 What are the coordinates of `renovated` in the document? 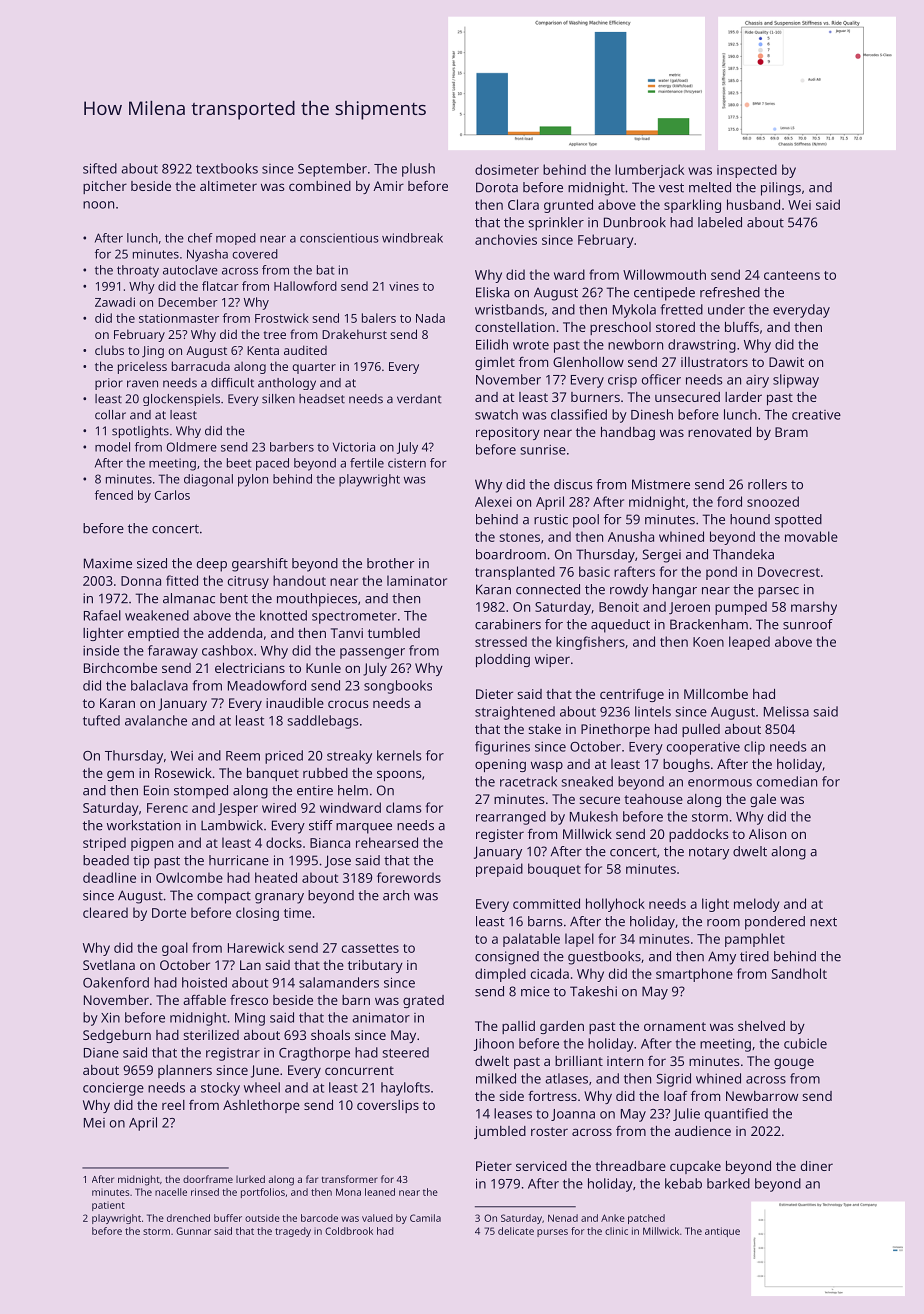 It's located at (719, 432).
